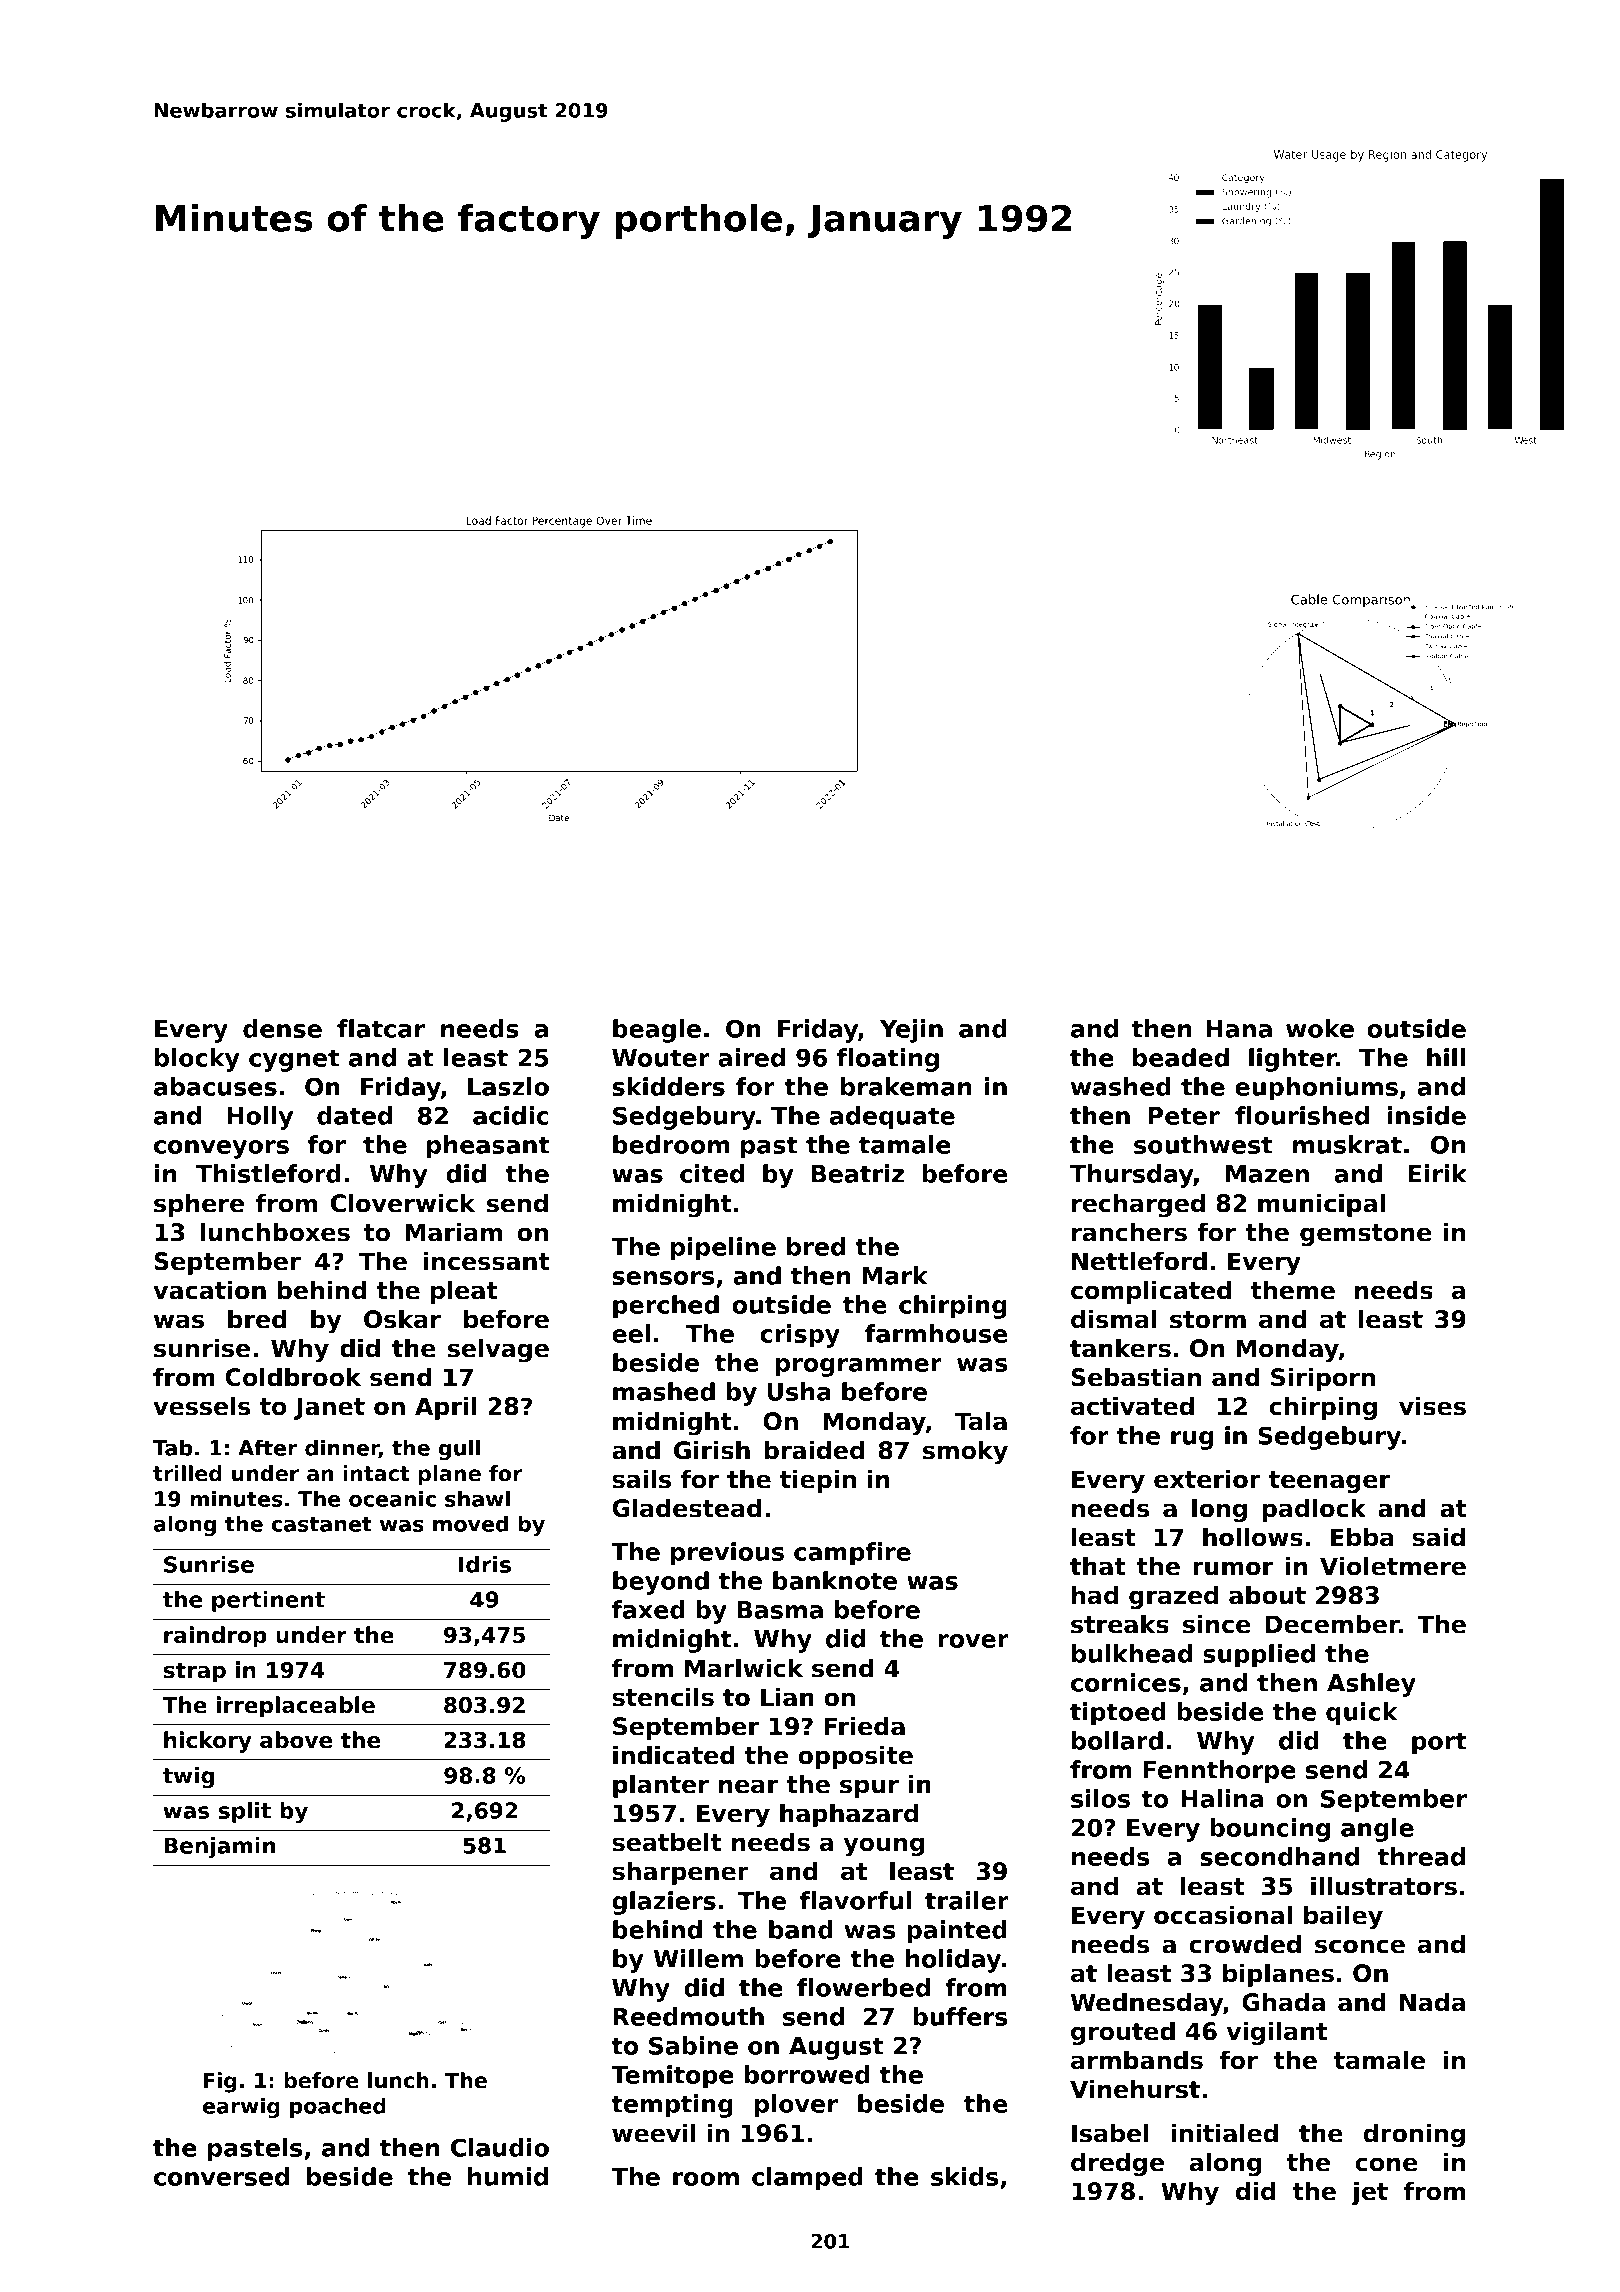 The image size is (1620, 2292). What do you see at coordinates (672, 2077) in the screenshot?
I see `Temitope` at bounding box center [672, 2077].
